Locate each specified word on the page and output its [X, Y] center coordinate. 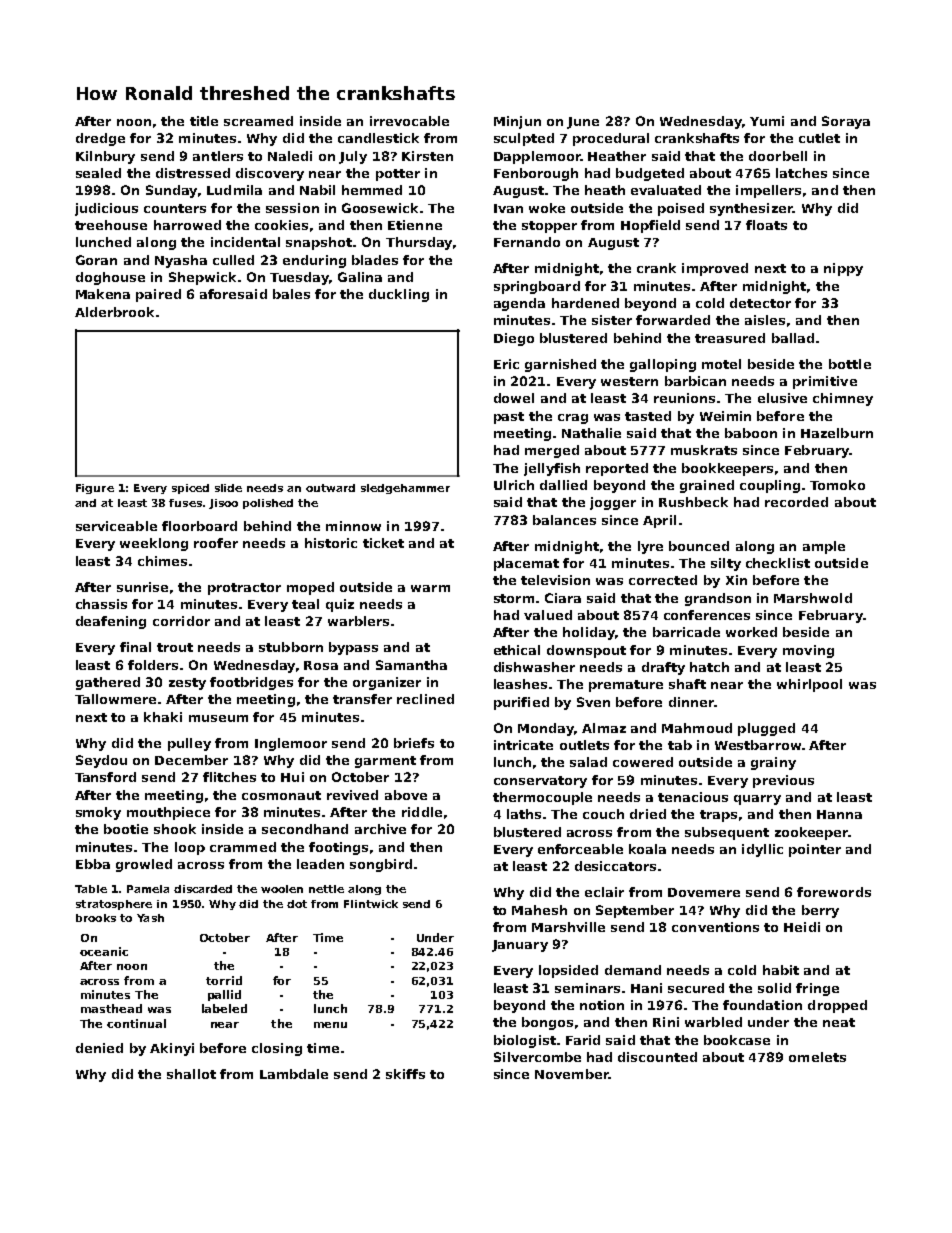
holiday [589, 633]
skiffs [405, 1074]
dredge [100, 139]
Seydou [101, 761]
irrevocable [409, 121]
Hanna [839, 814]
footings [338, 848]
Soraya [846, 122]
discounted [657, 1057]
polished [268, 504]
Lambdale [294, 1074]
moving [808, 651]
